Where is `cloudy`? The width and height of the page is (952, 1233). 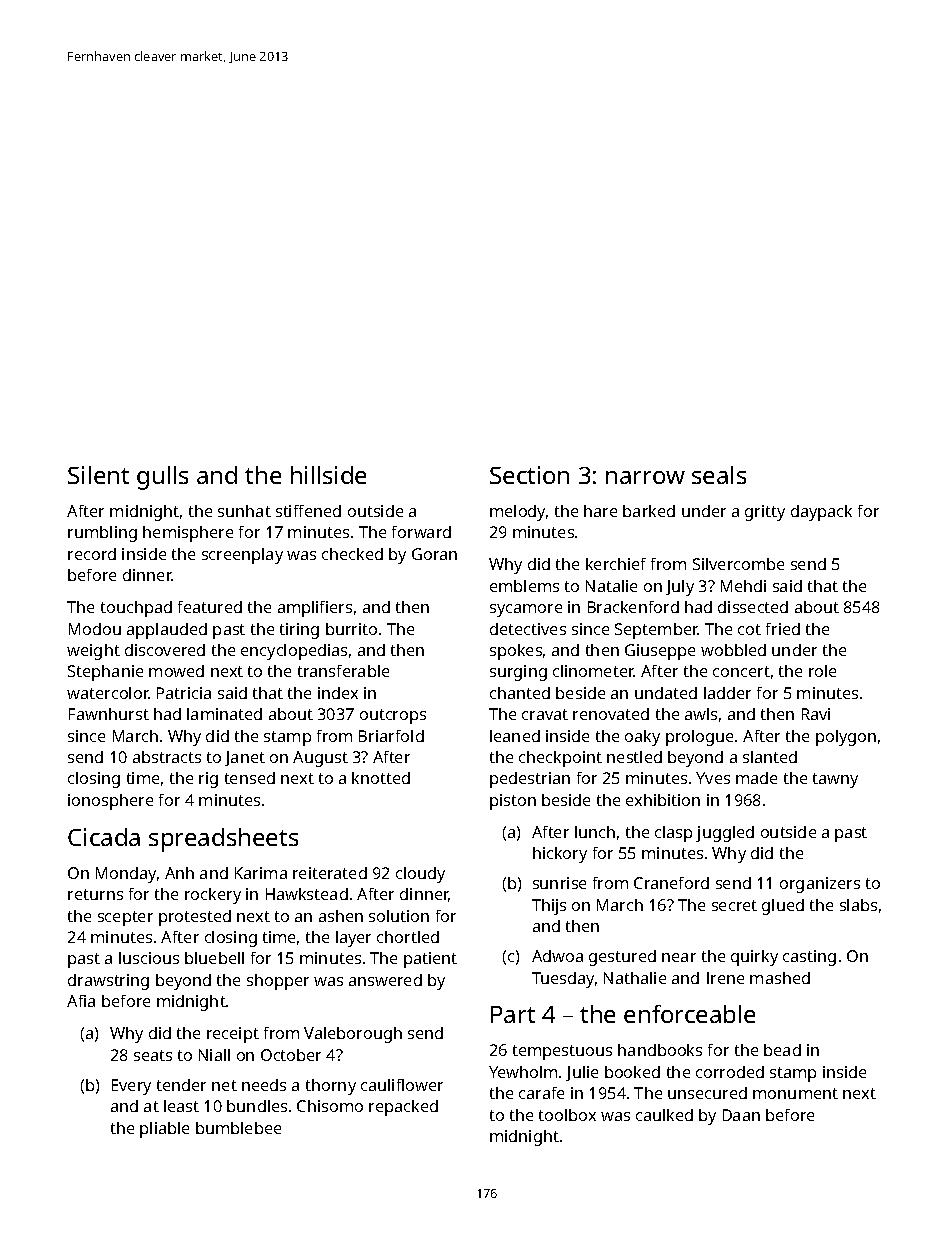 cloudy is located at coordinates (420, 875).
